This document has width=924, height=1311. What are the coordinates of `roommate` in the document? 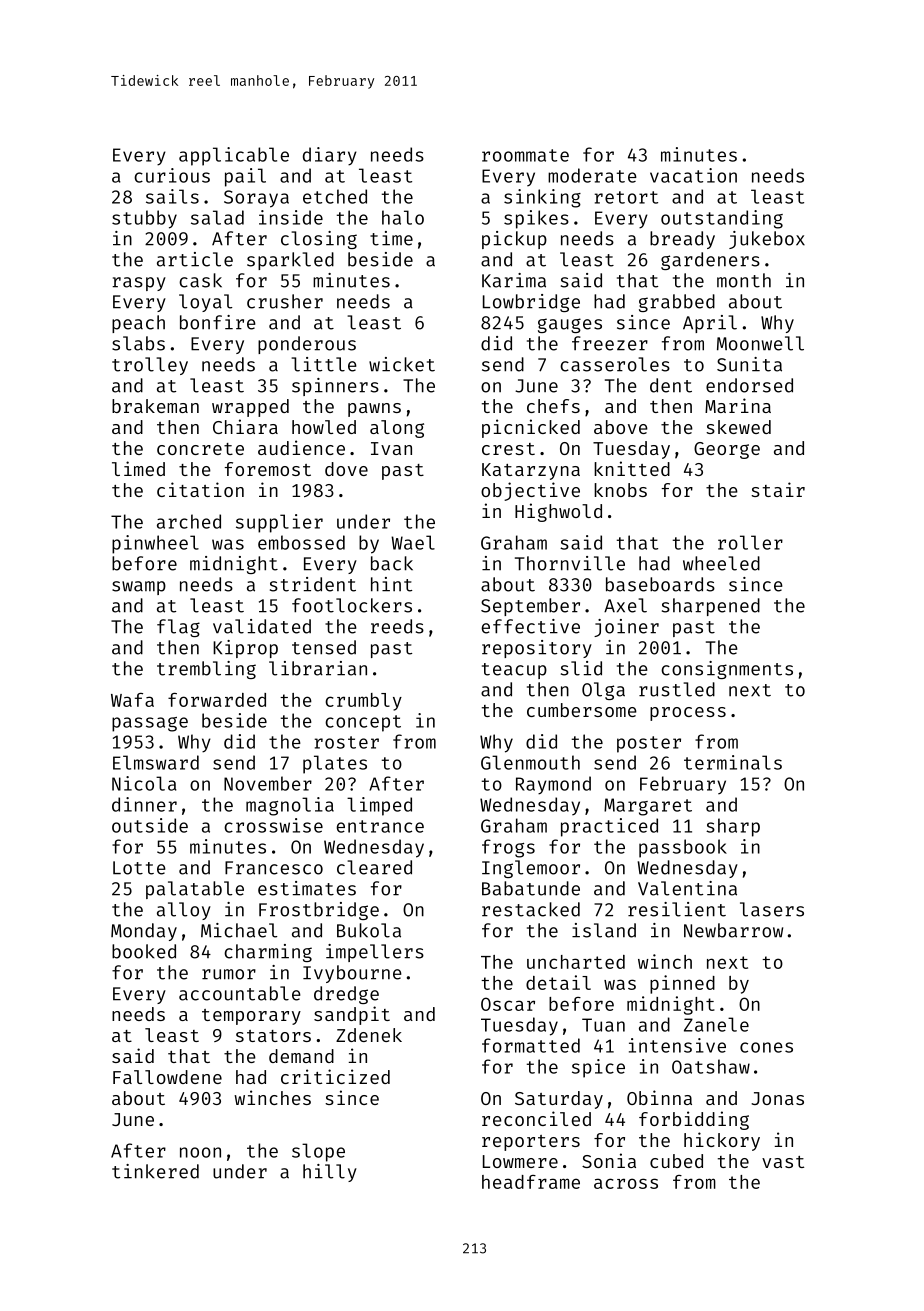 It's located at (525, 155).
